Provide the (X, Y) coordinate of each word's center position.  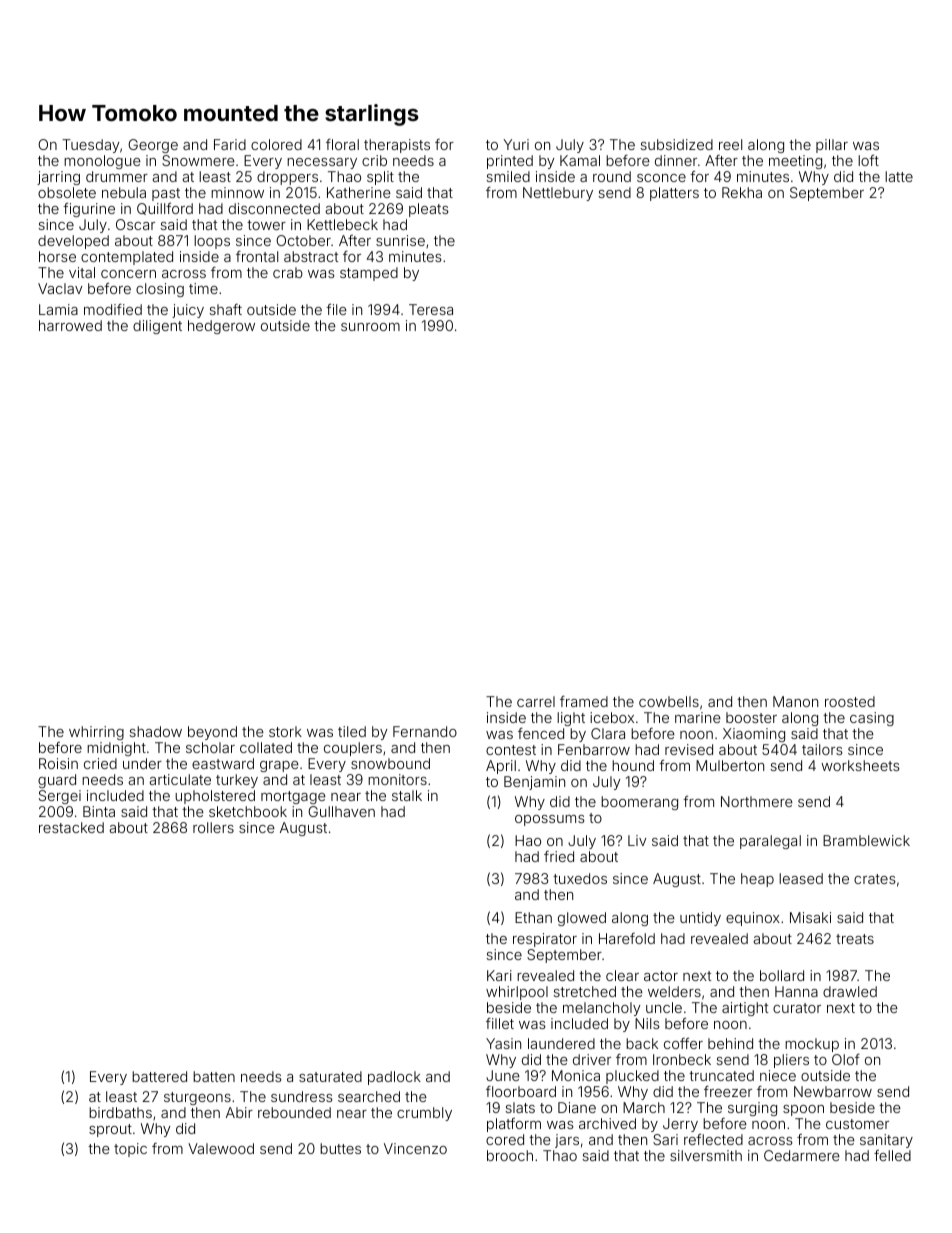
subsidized (676, 144)
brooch (510, 1155)
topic (130, 1150)
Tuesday (91, 146)
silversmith (706, 1155)
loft (868, 160)
